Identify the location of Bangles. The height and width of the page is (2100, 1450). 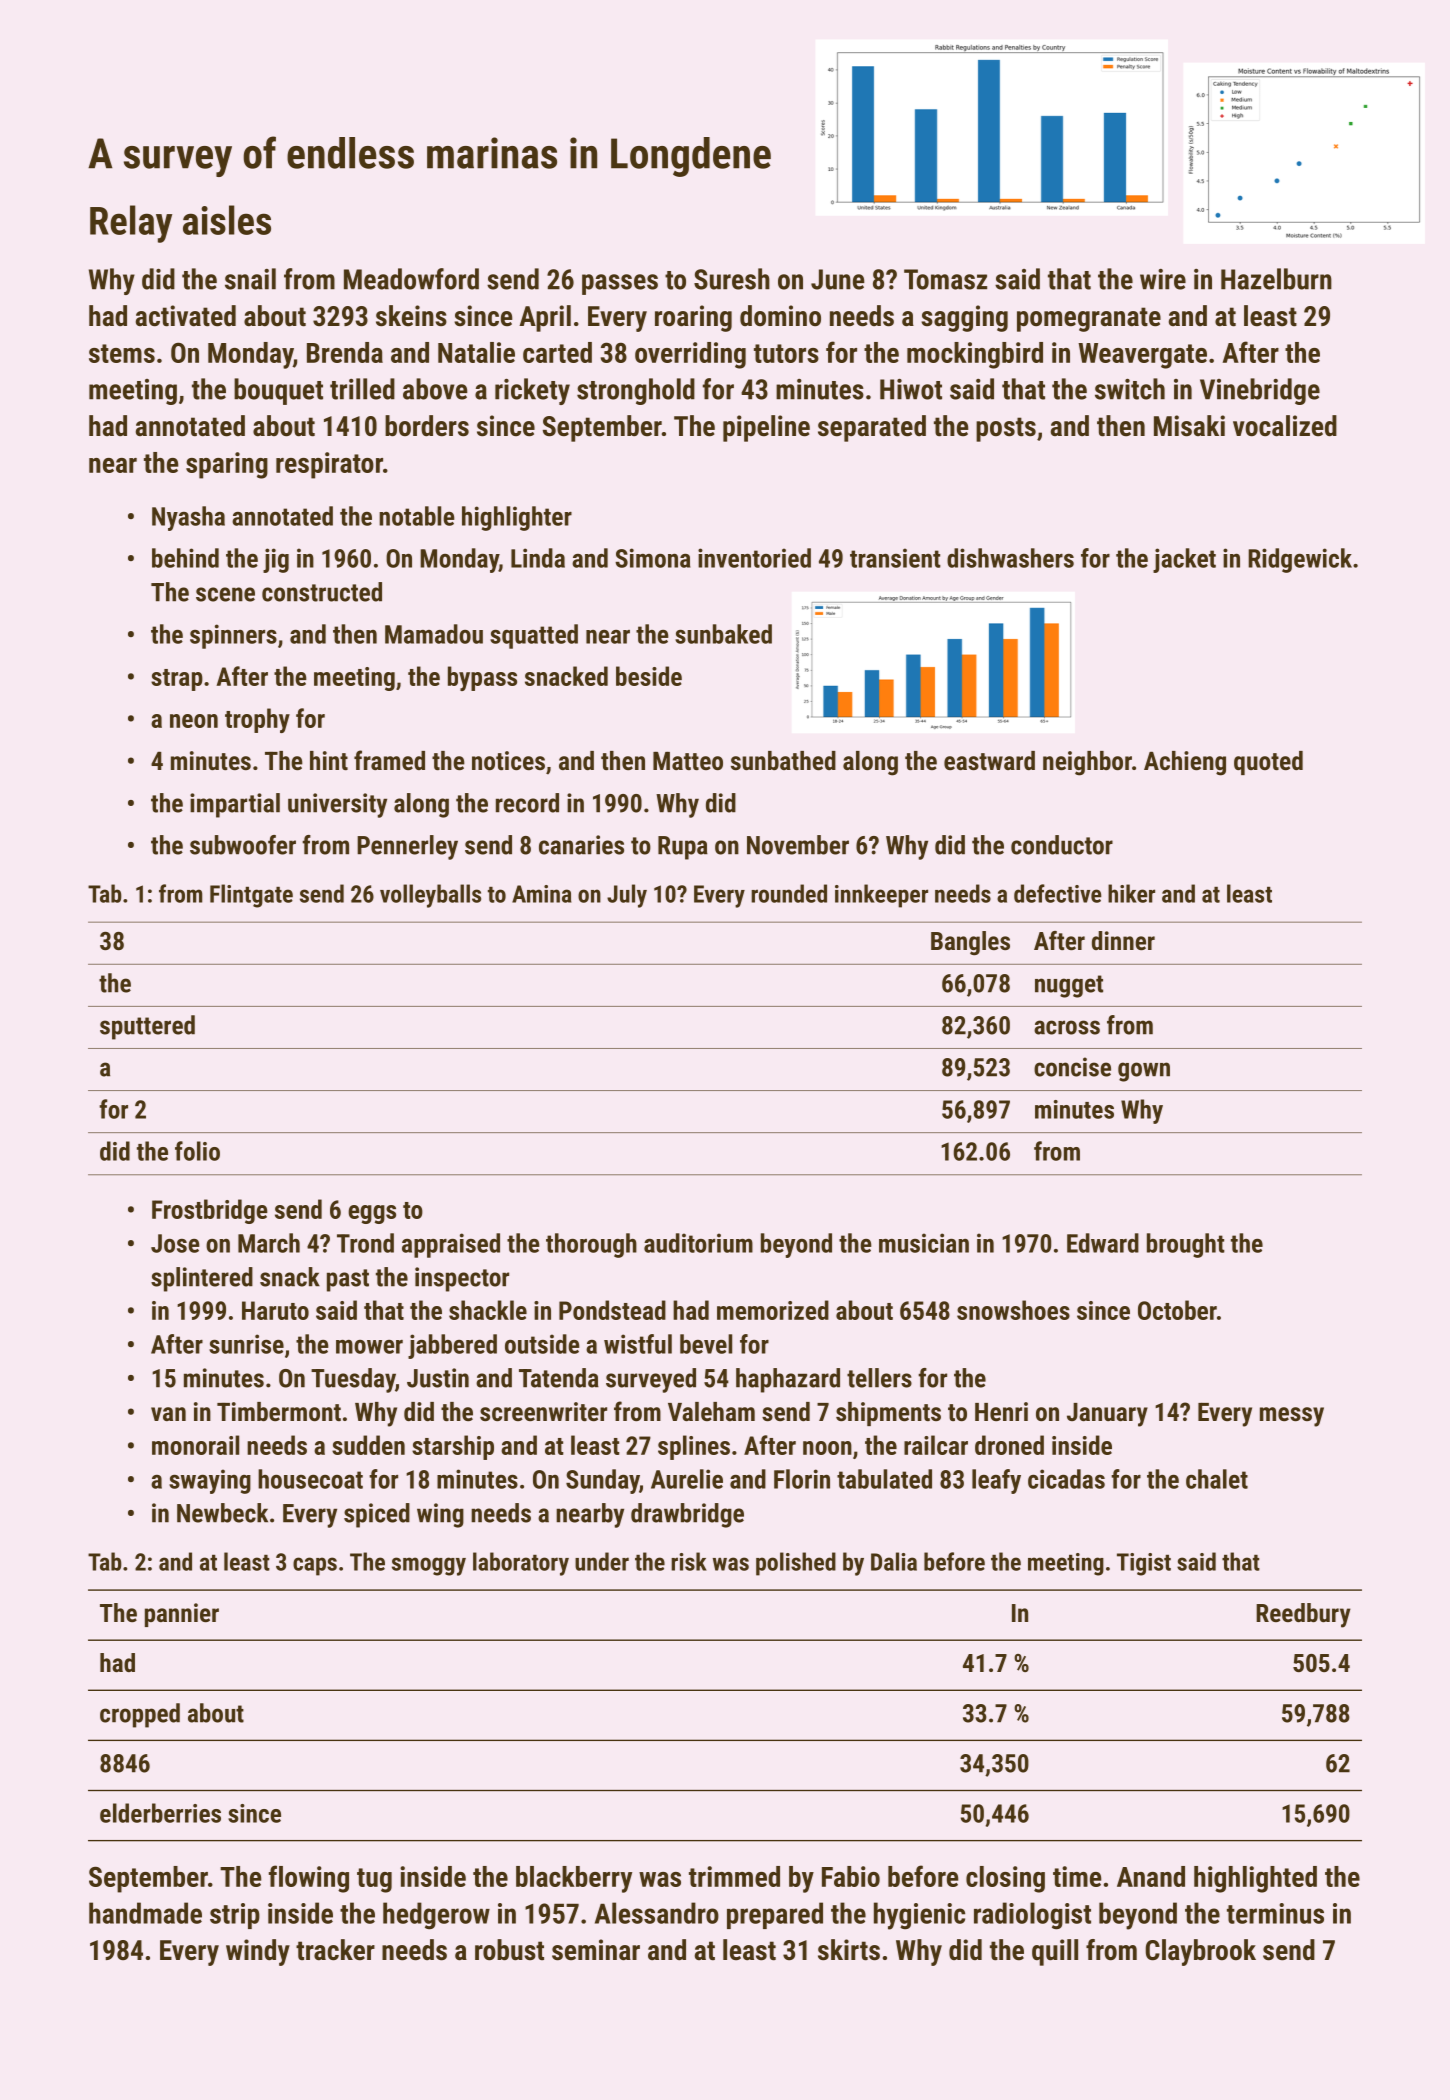
(970, 943).
